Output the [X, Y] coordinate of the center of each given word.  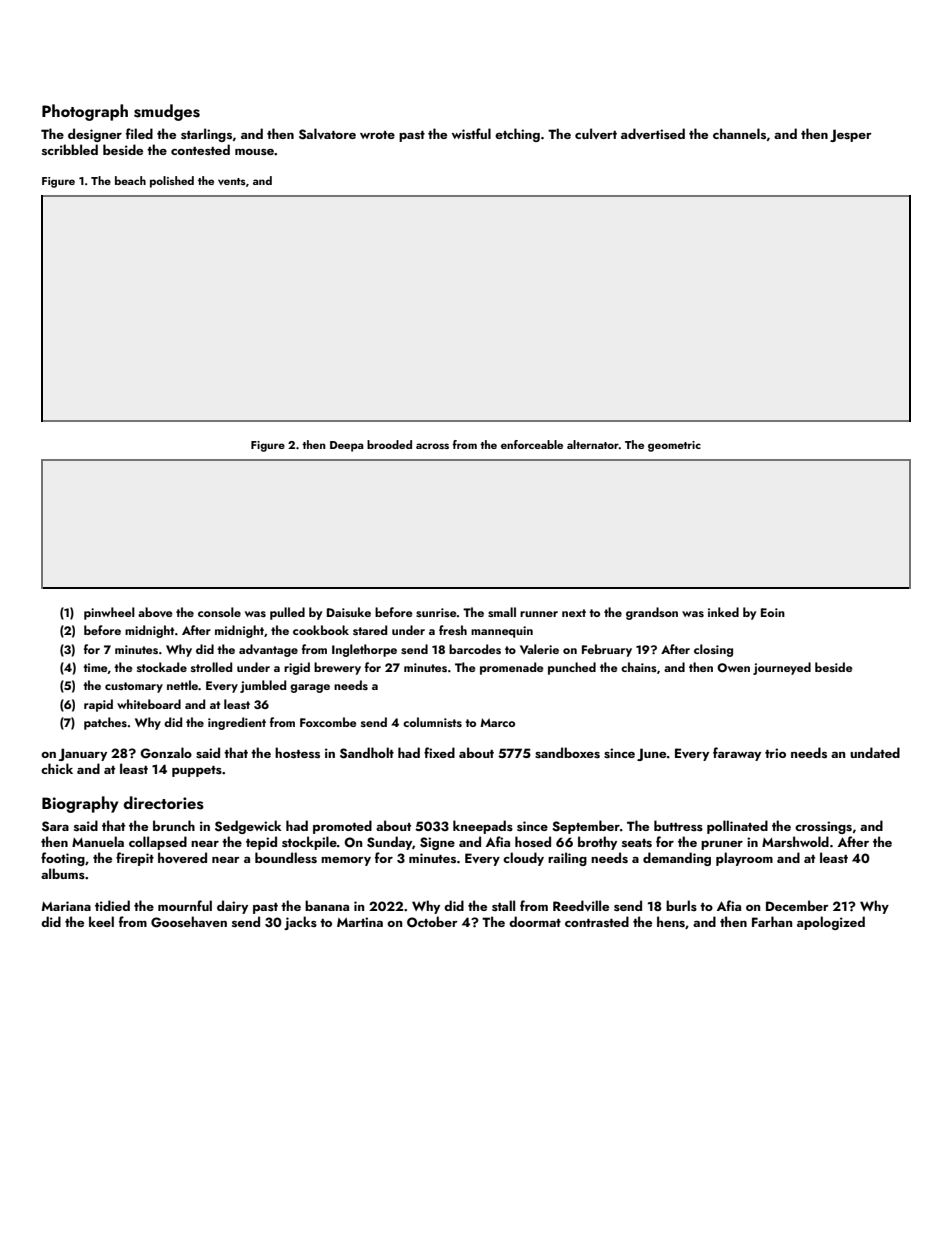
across [432, 446]
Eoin [773, 612]
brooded [389, 444]
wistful [471, 133]
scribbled [70, 149]
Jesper [851, 135]
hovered [182, 857]
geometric [674, 446]
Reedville [581, 905]
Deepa [347, 446]
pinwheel [109, 613]
